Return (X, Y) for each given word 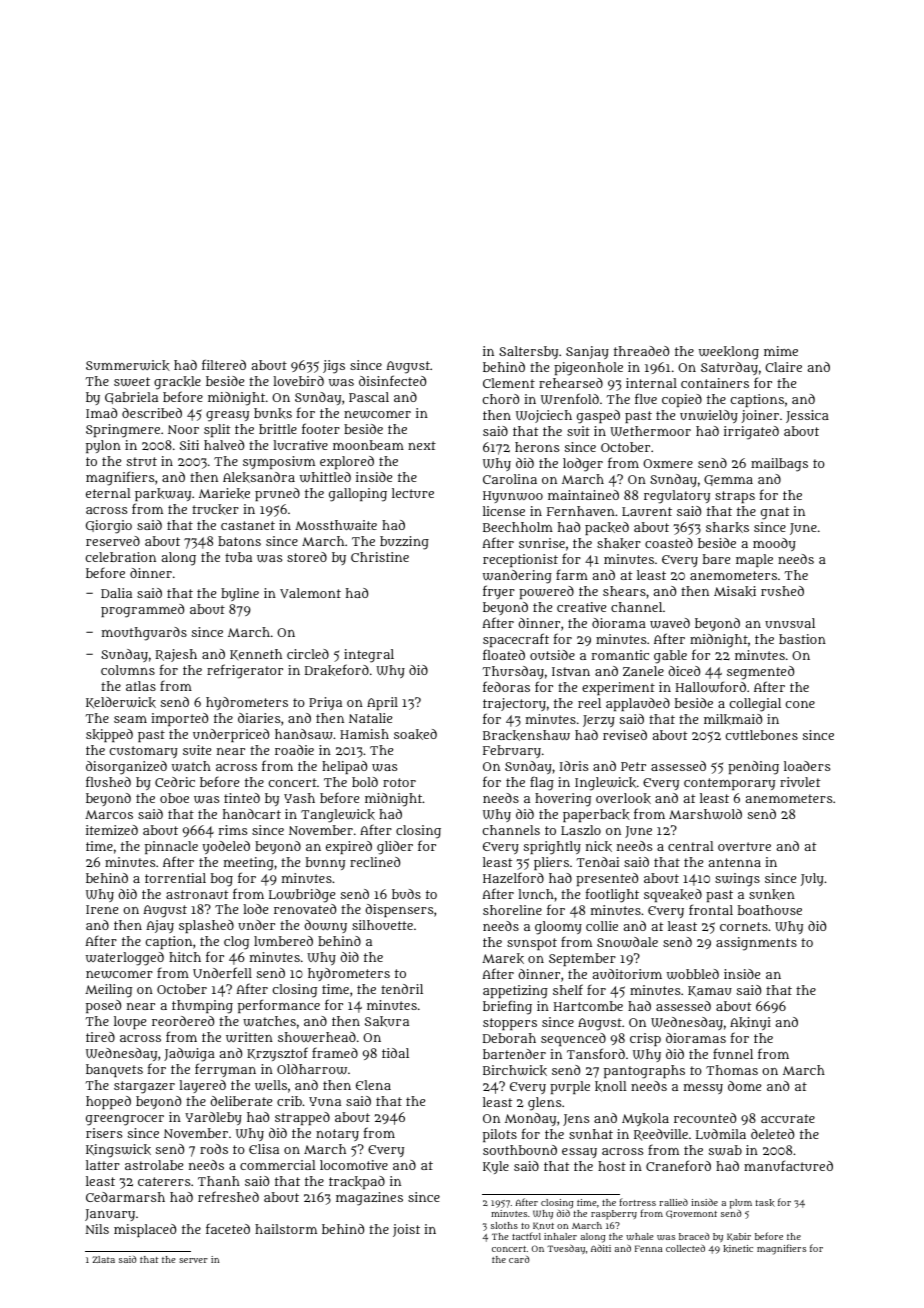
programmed (142, 611)
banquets (114, 1070)
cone (800, 704)
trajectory (514, 704)
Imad (101, 413)
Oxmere (668, 463)
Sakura (387, 1021)
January (110, 1215)
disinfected (392, 380)
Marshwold (705, 814)
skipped (109, 735)
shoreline (512, 910)
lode (255, 909)
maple (754, 560)
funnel (733, 1053)
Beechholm (518, 527)
